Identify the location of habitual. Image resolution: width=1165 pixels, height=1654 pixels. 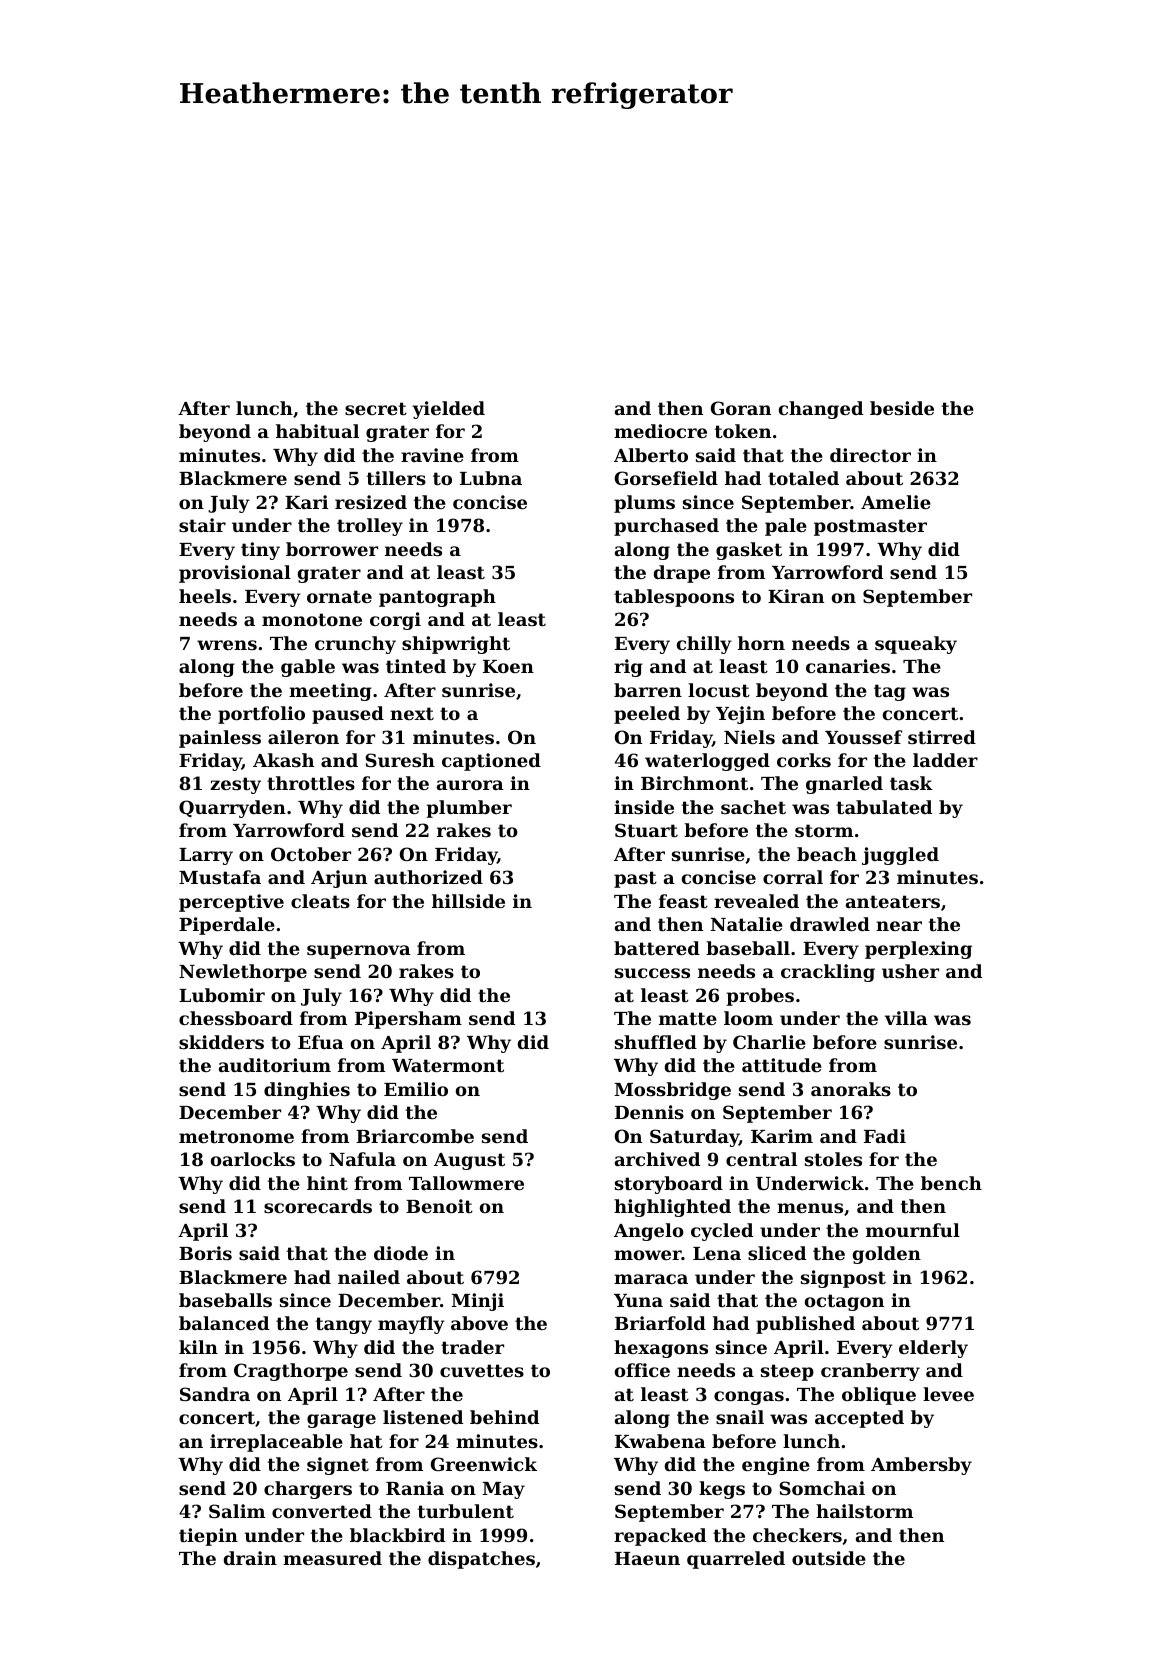
(317, 431).
